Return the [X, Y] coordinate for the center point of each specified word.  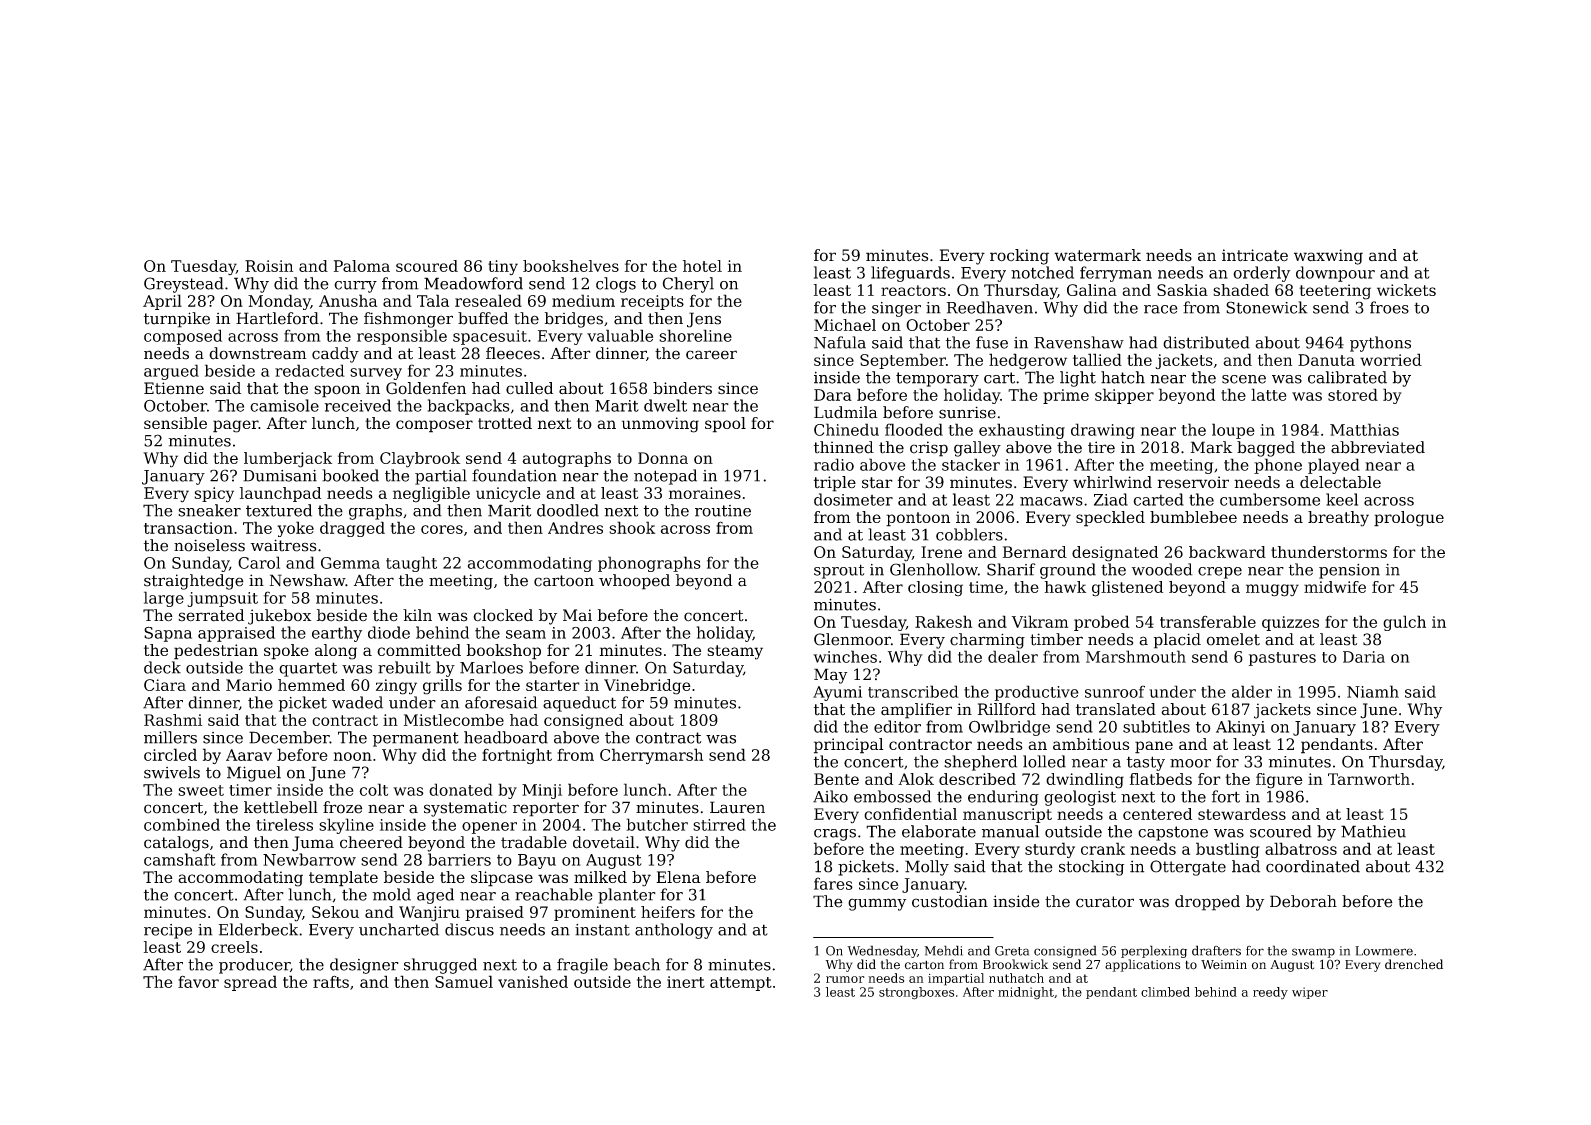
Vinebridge [647, 687]
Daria [1364, 657]
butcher [657, 824]
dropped [1207, 903]
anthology [674, 931]
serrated [211, 615]
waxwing [1328, 257]
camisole [284, 405]
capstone [1173, 833]
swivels [172, 772]
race [1161, 309]
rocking [1019, 257]
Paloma [362, 266]
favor [198, 981]
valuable [620, 335]
